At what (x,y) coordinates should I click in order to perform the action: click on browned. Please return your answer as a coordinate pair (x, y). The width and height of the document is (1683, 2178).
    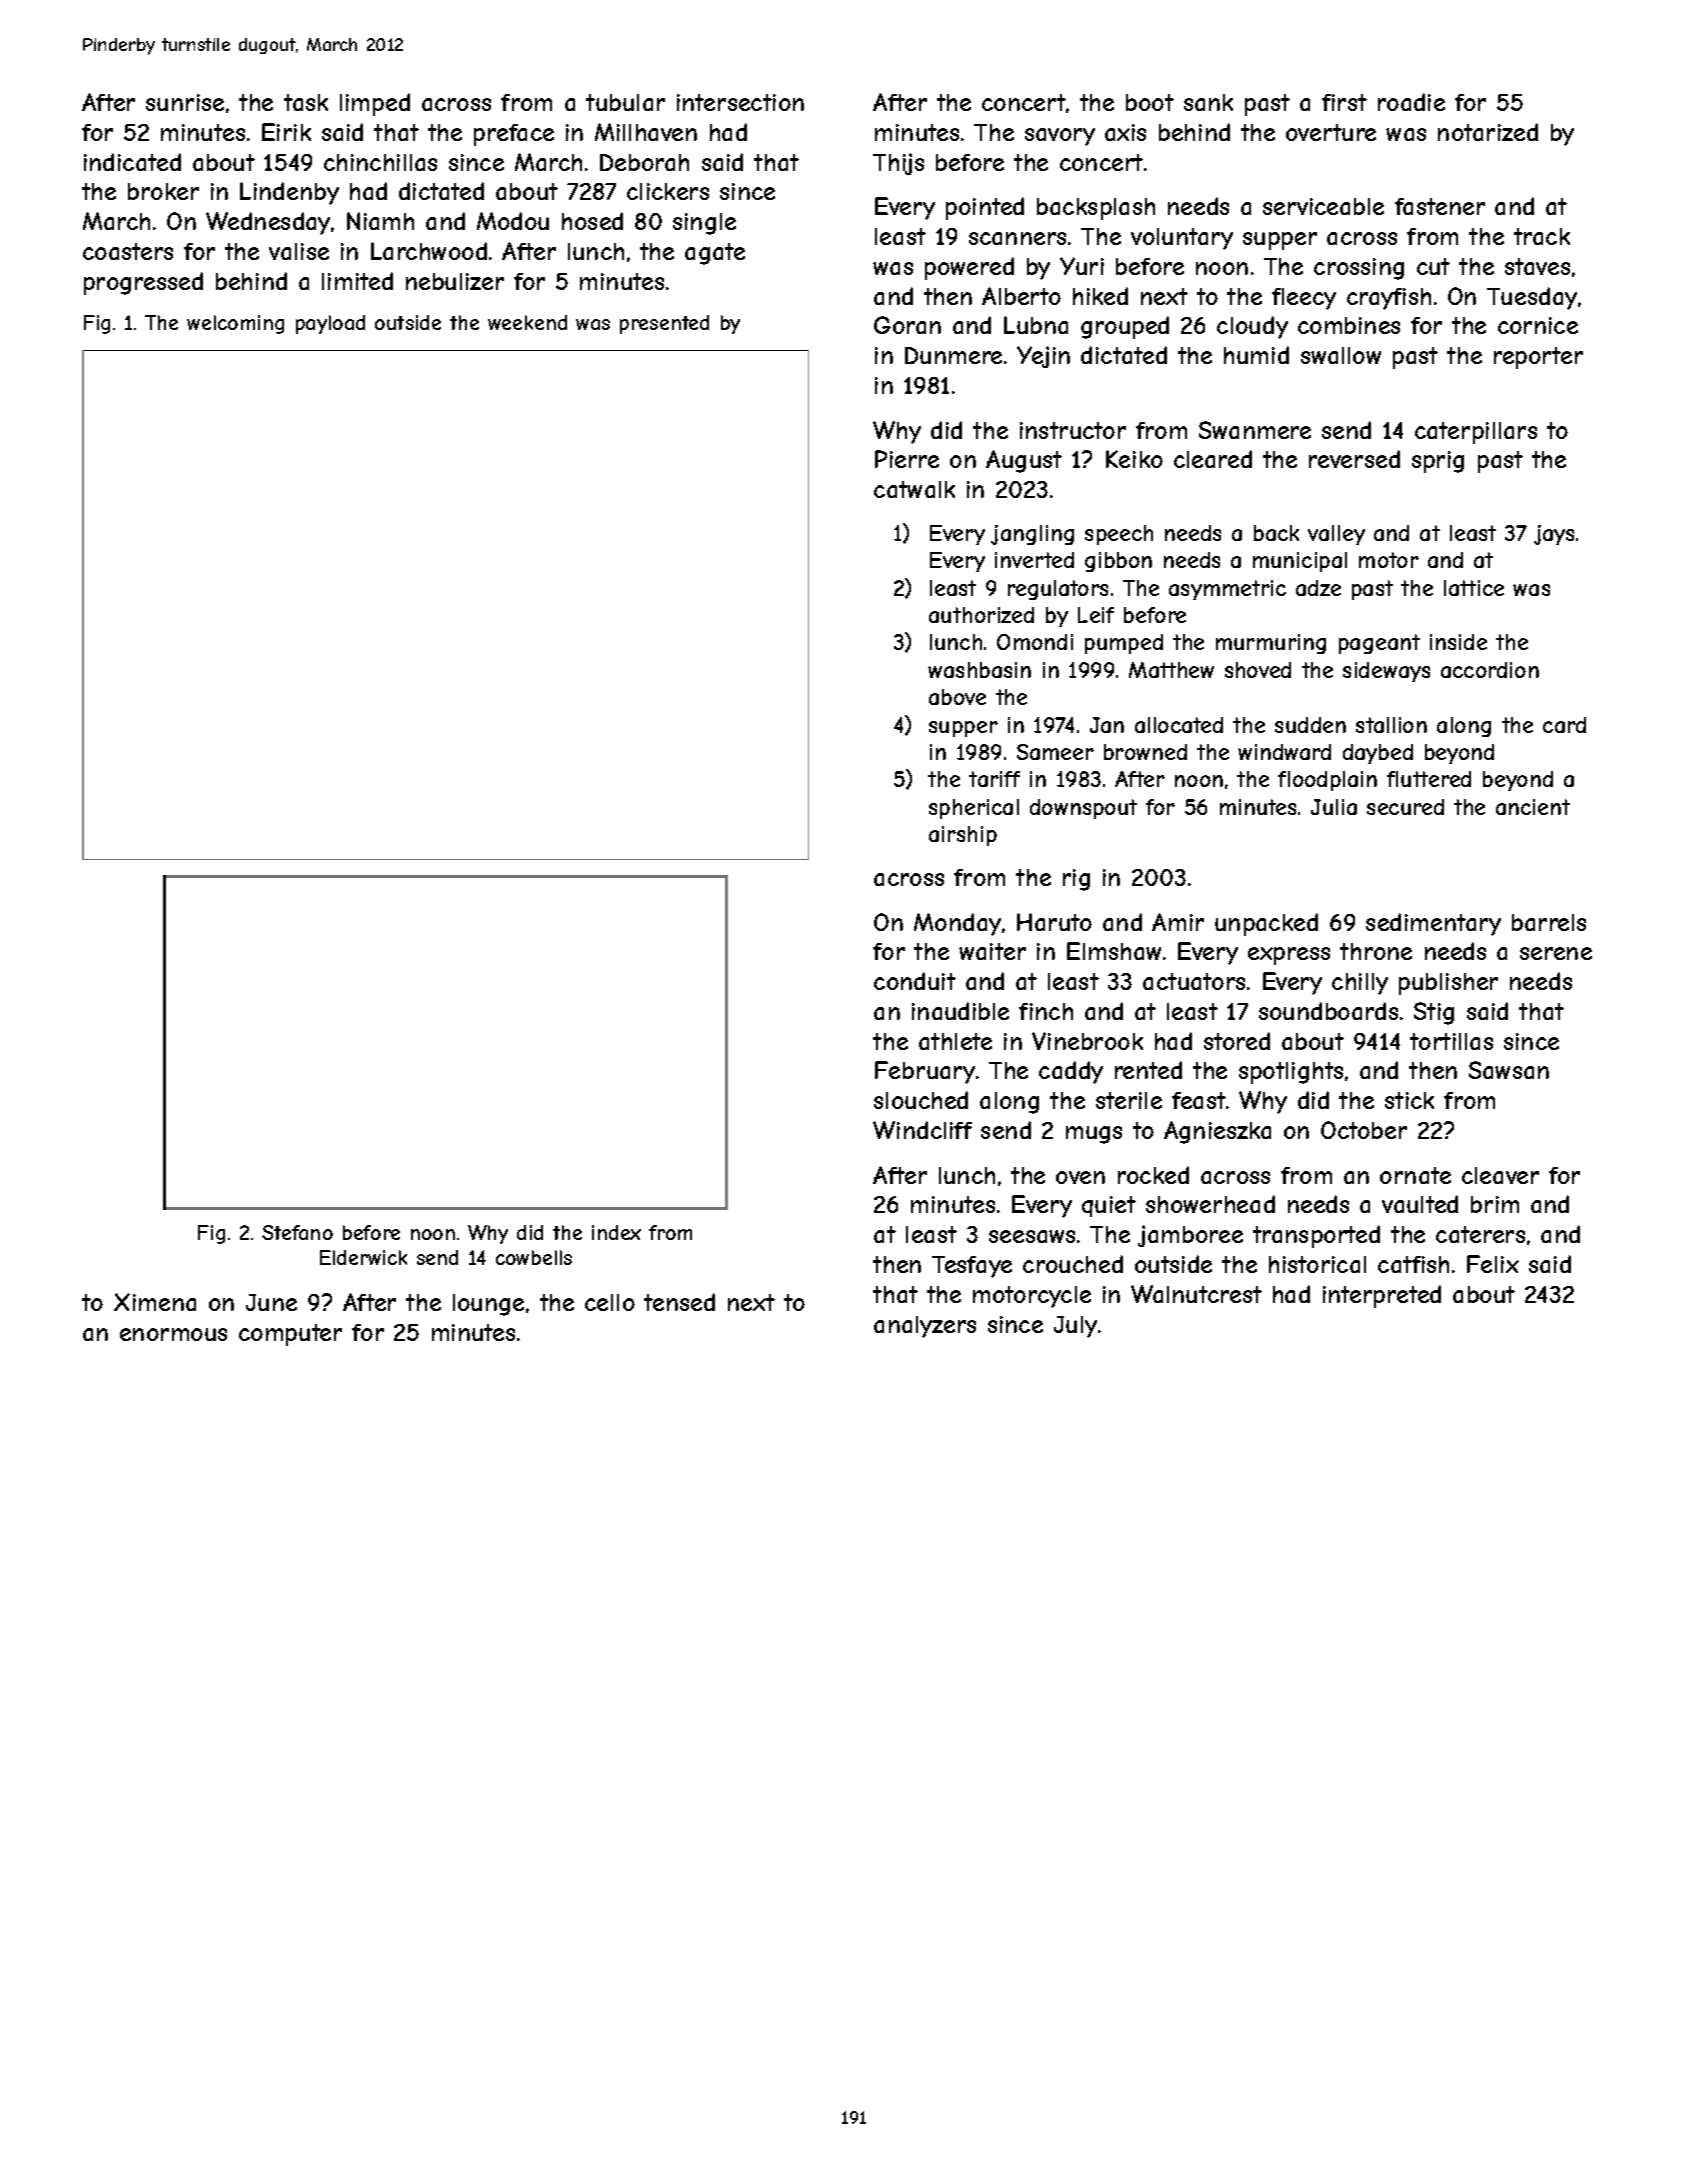
    Looking at the image, I should click on (1145, 752).
